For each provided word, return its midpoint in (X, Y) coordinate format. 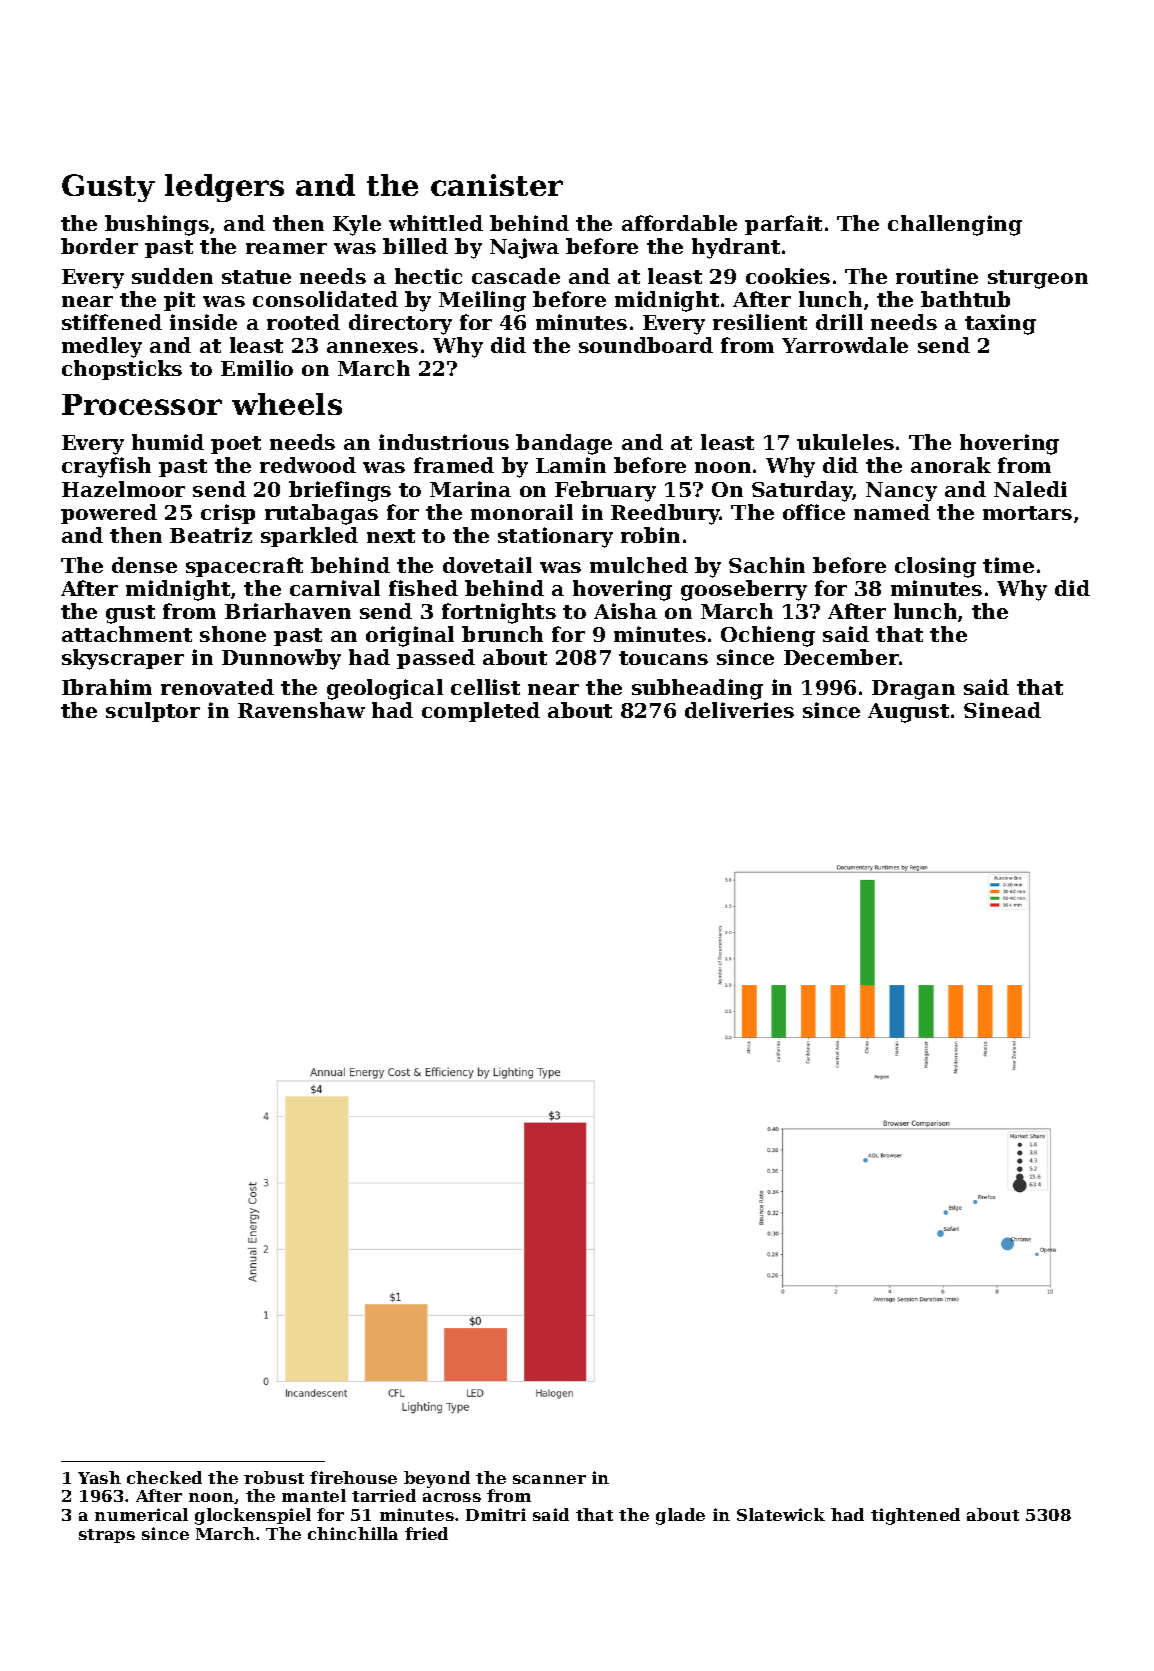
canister (497, 185)
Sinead (1002, 710)
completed (481, 712)
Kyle (357, 225)
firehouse (353, 1477)
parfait (783, 225)
